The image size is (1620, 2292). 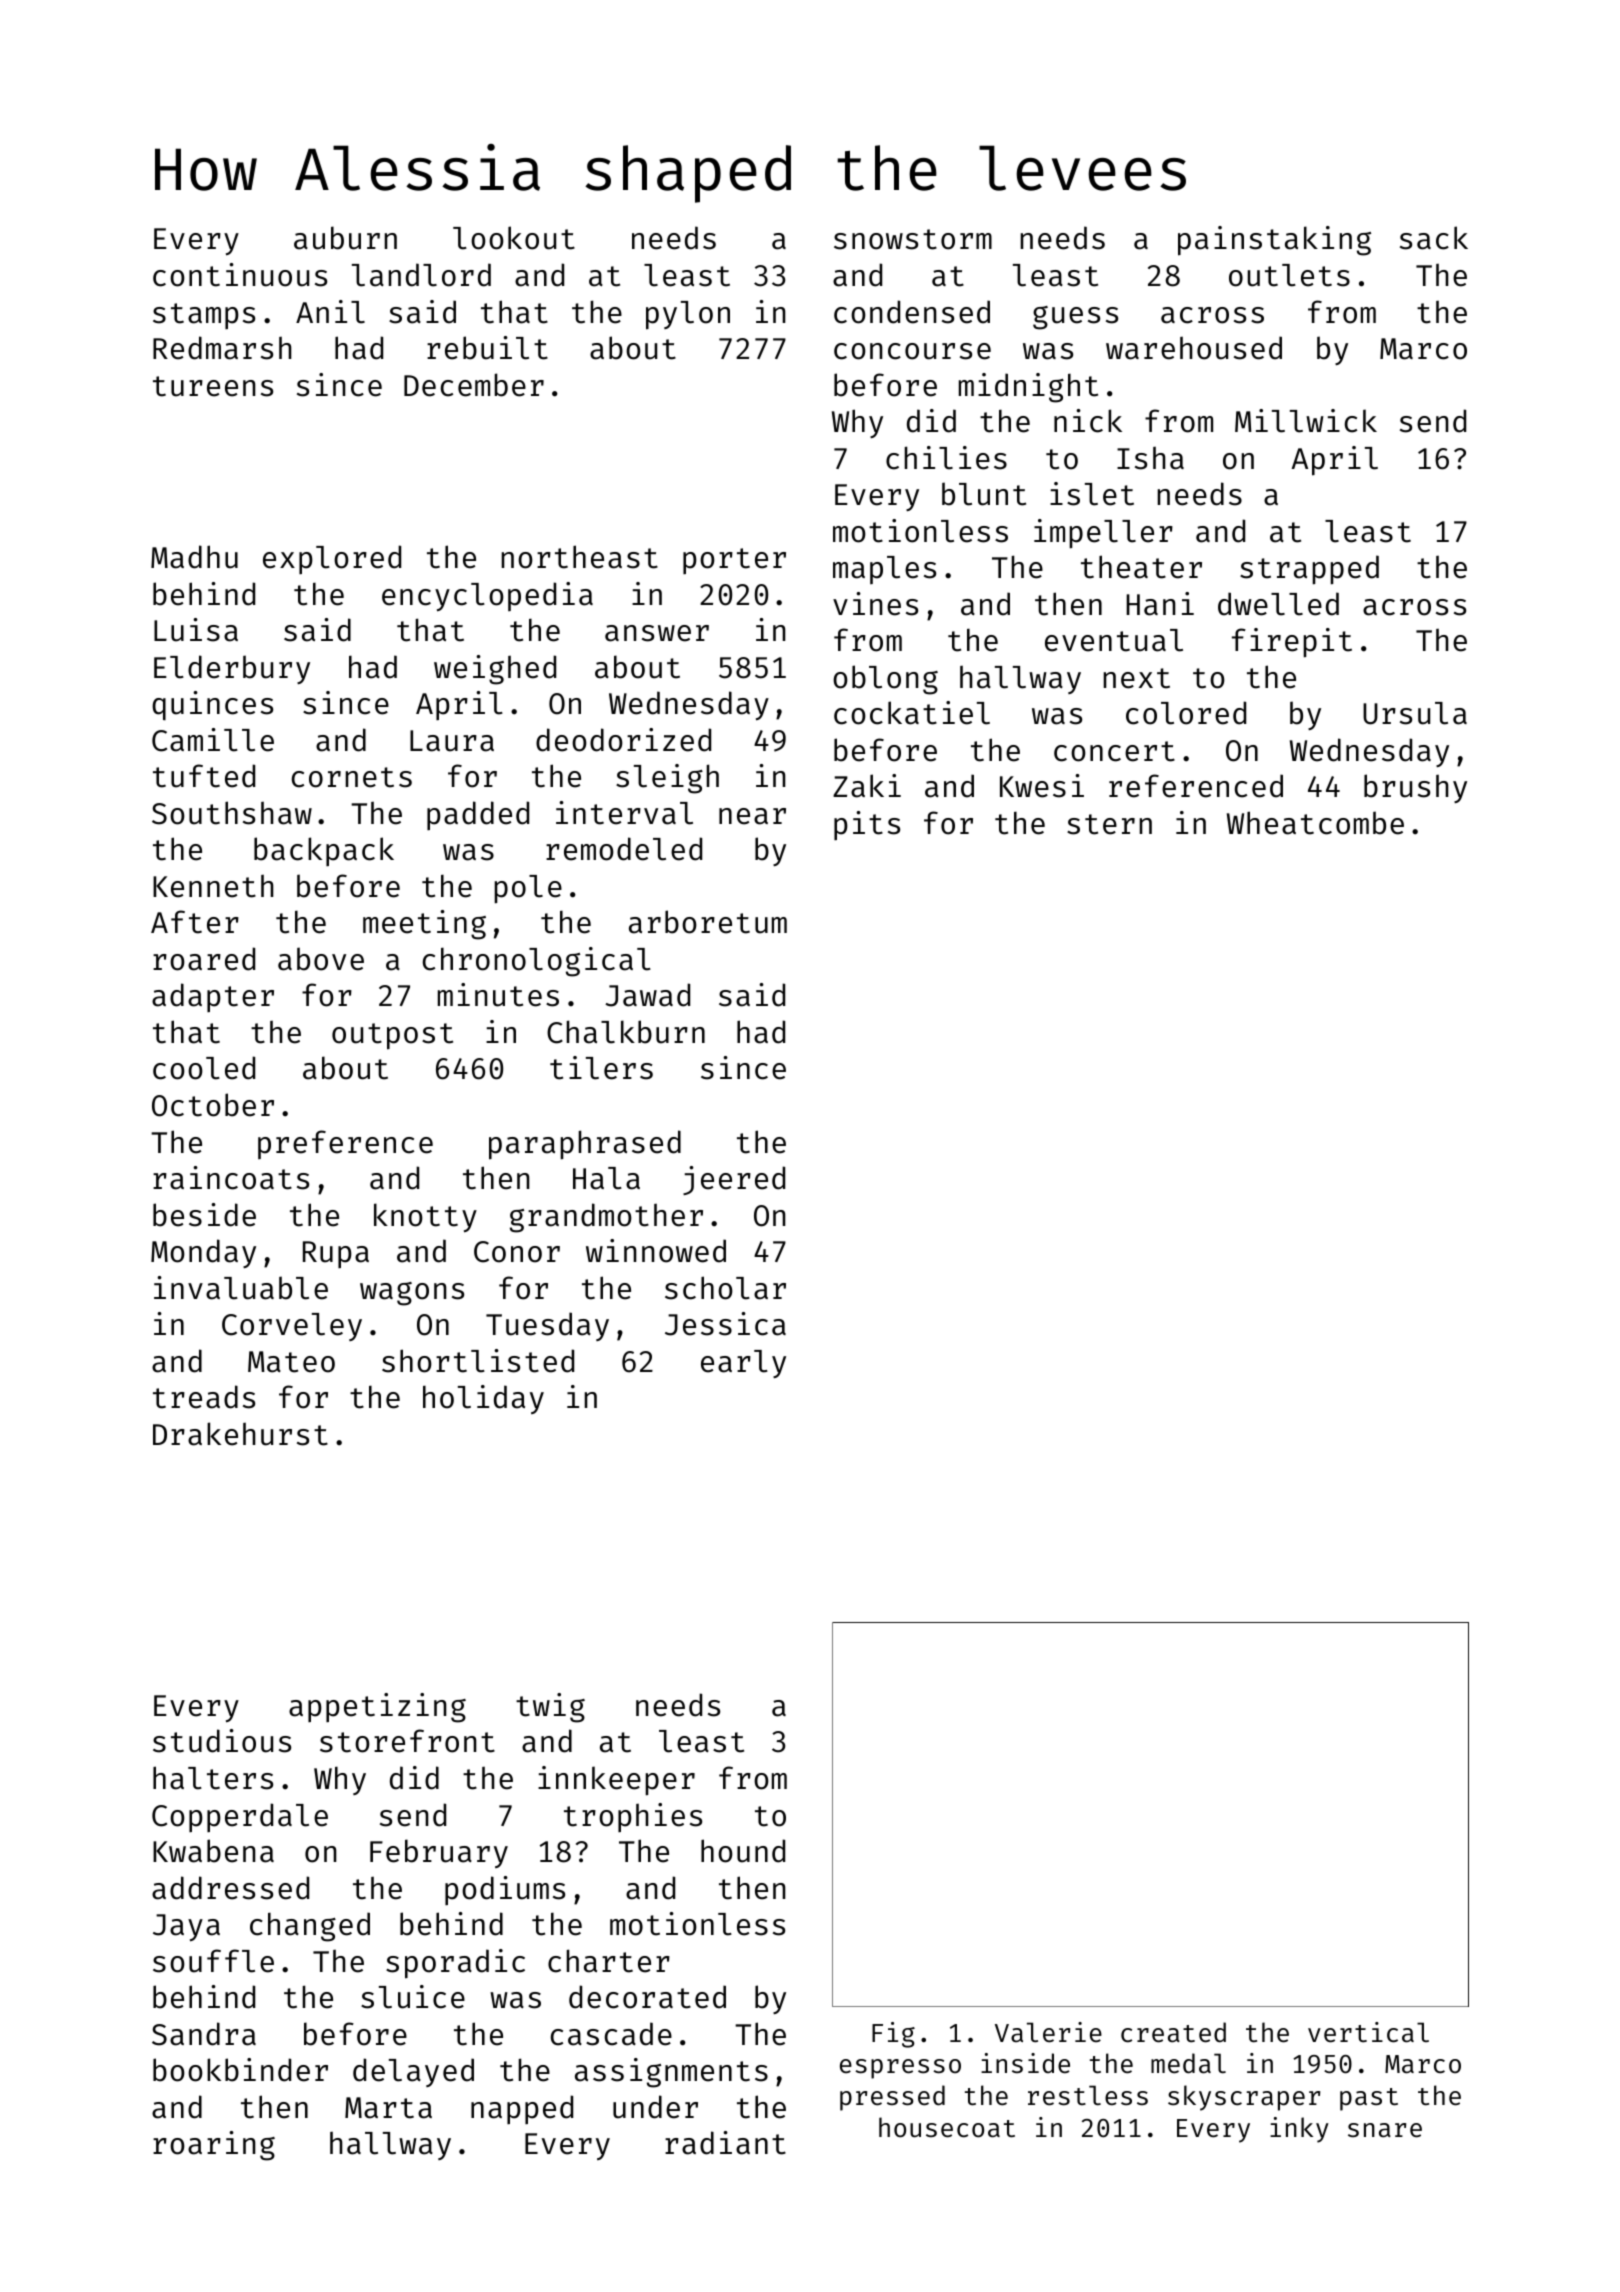 What do you see at coordinates (214, 2146) in the screenshot?
I see `roaring` at bounding box center [214, 2146].
